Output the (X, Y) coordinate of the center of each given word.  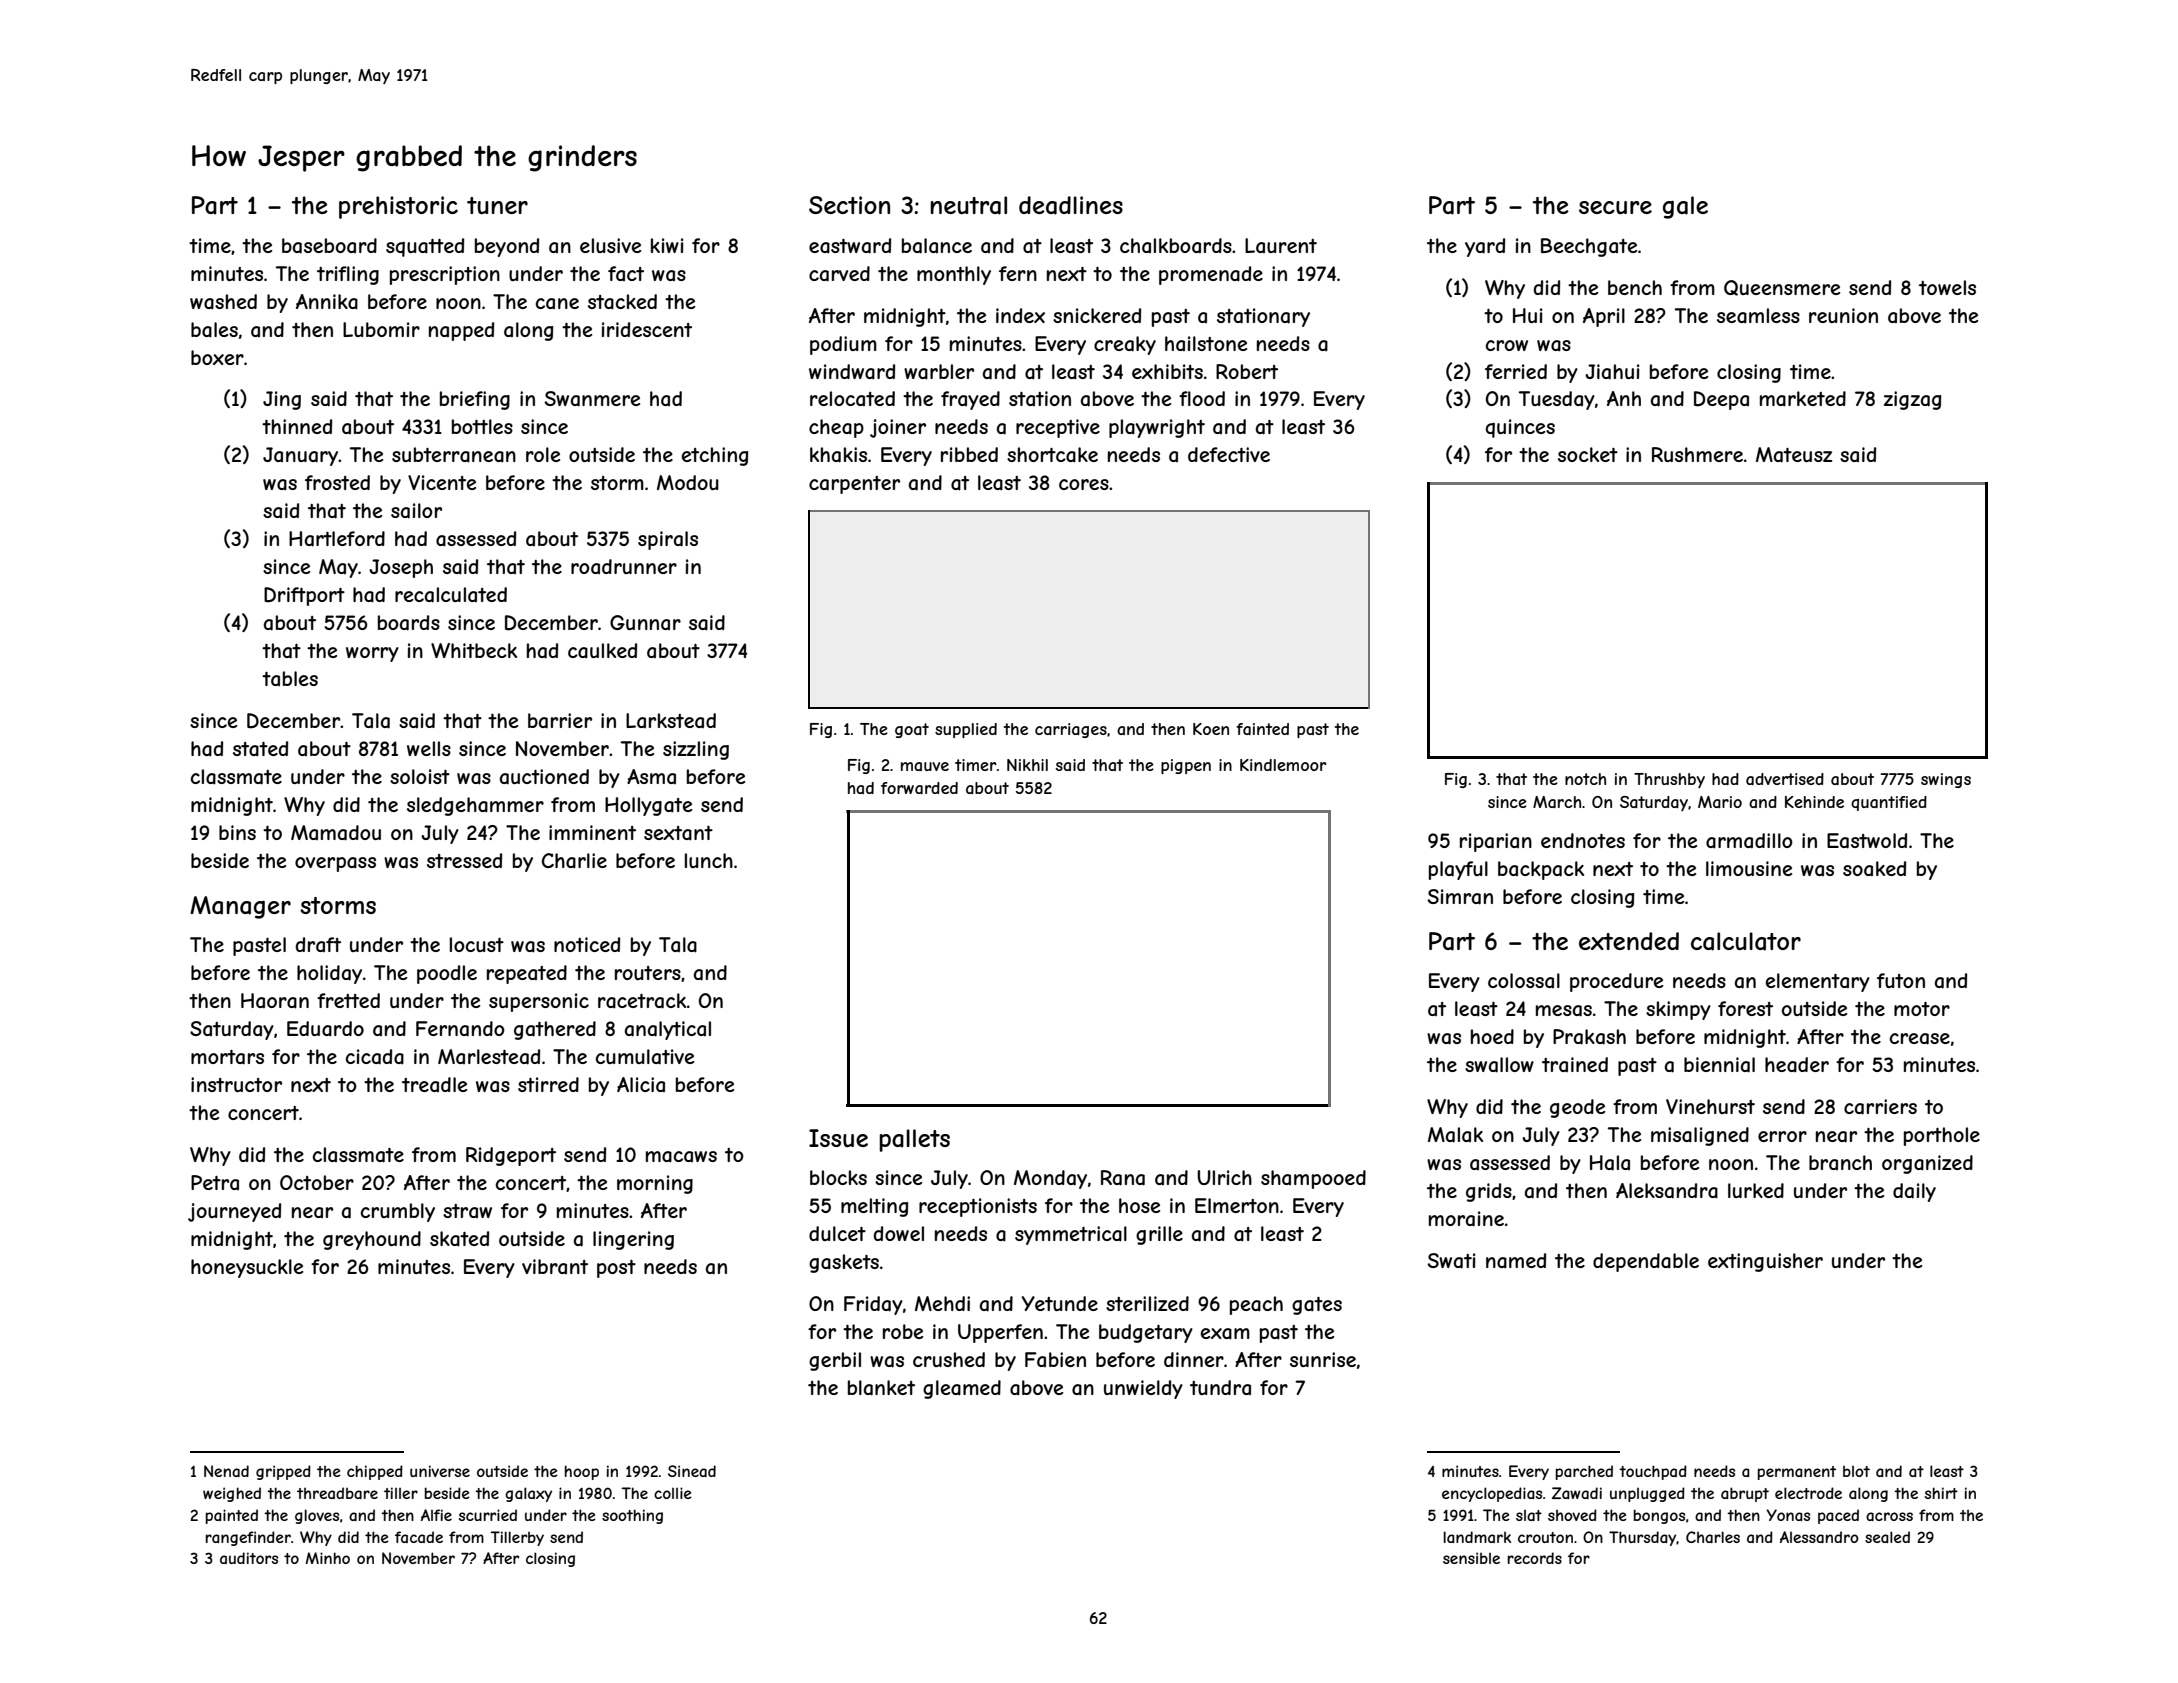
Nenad (226, 1471)
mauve (925, 766)
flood (1202, 398)
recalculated (451, 595)
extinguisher (1765, 1262)
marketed (1803, 399)
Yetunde (1059, 1303)
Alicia (641, 1084)
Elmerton (1237, 1205)
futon (1901, 980)
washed (223, 302)
